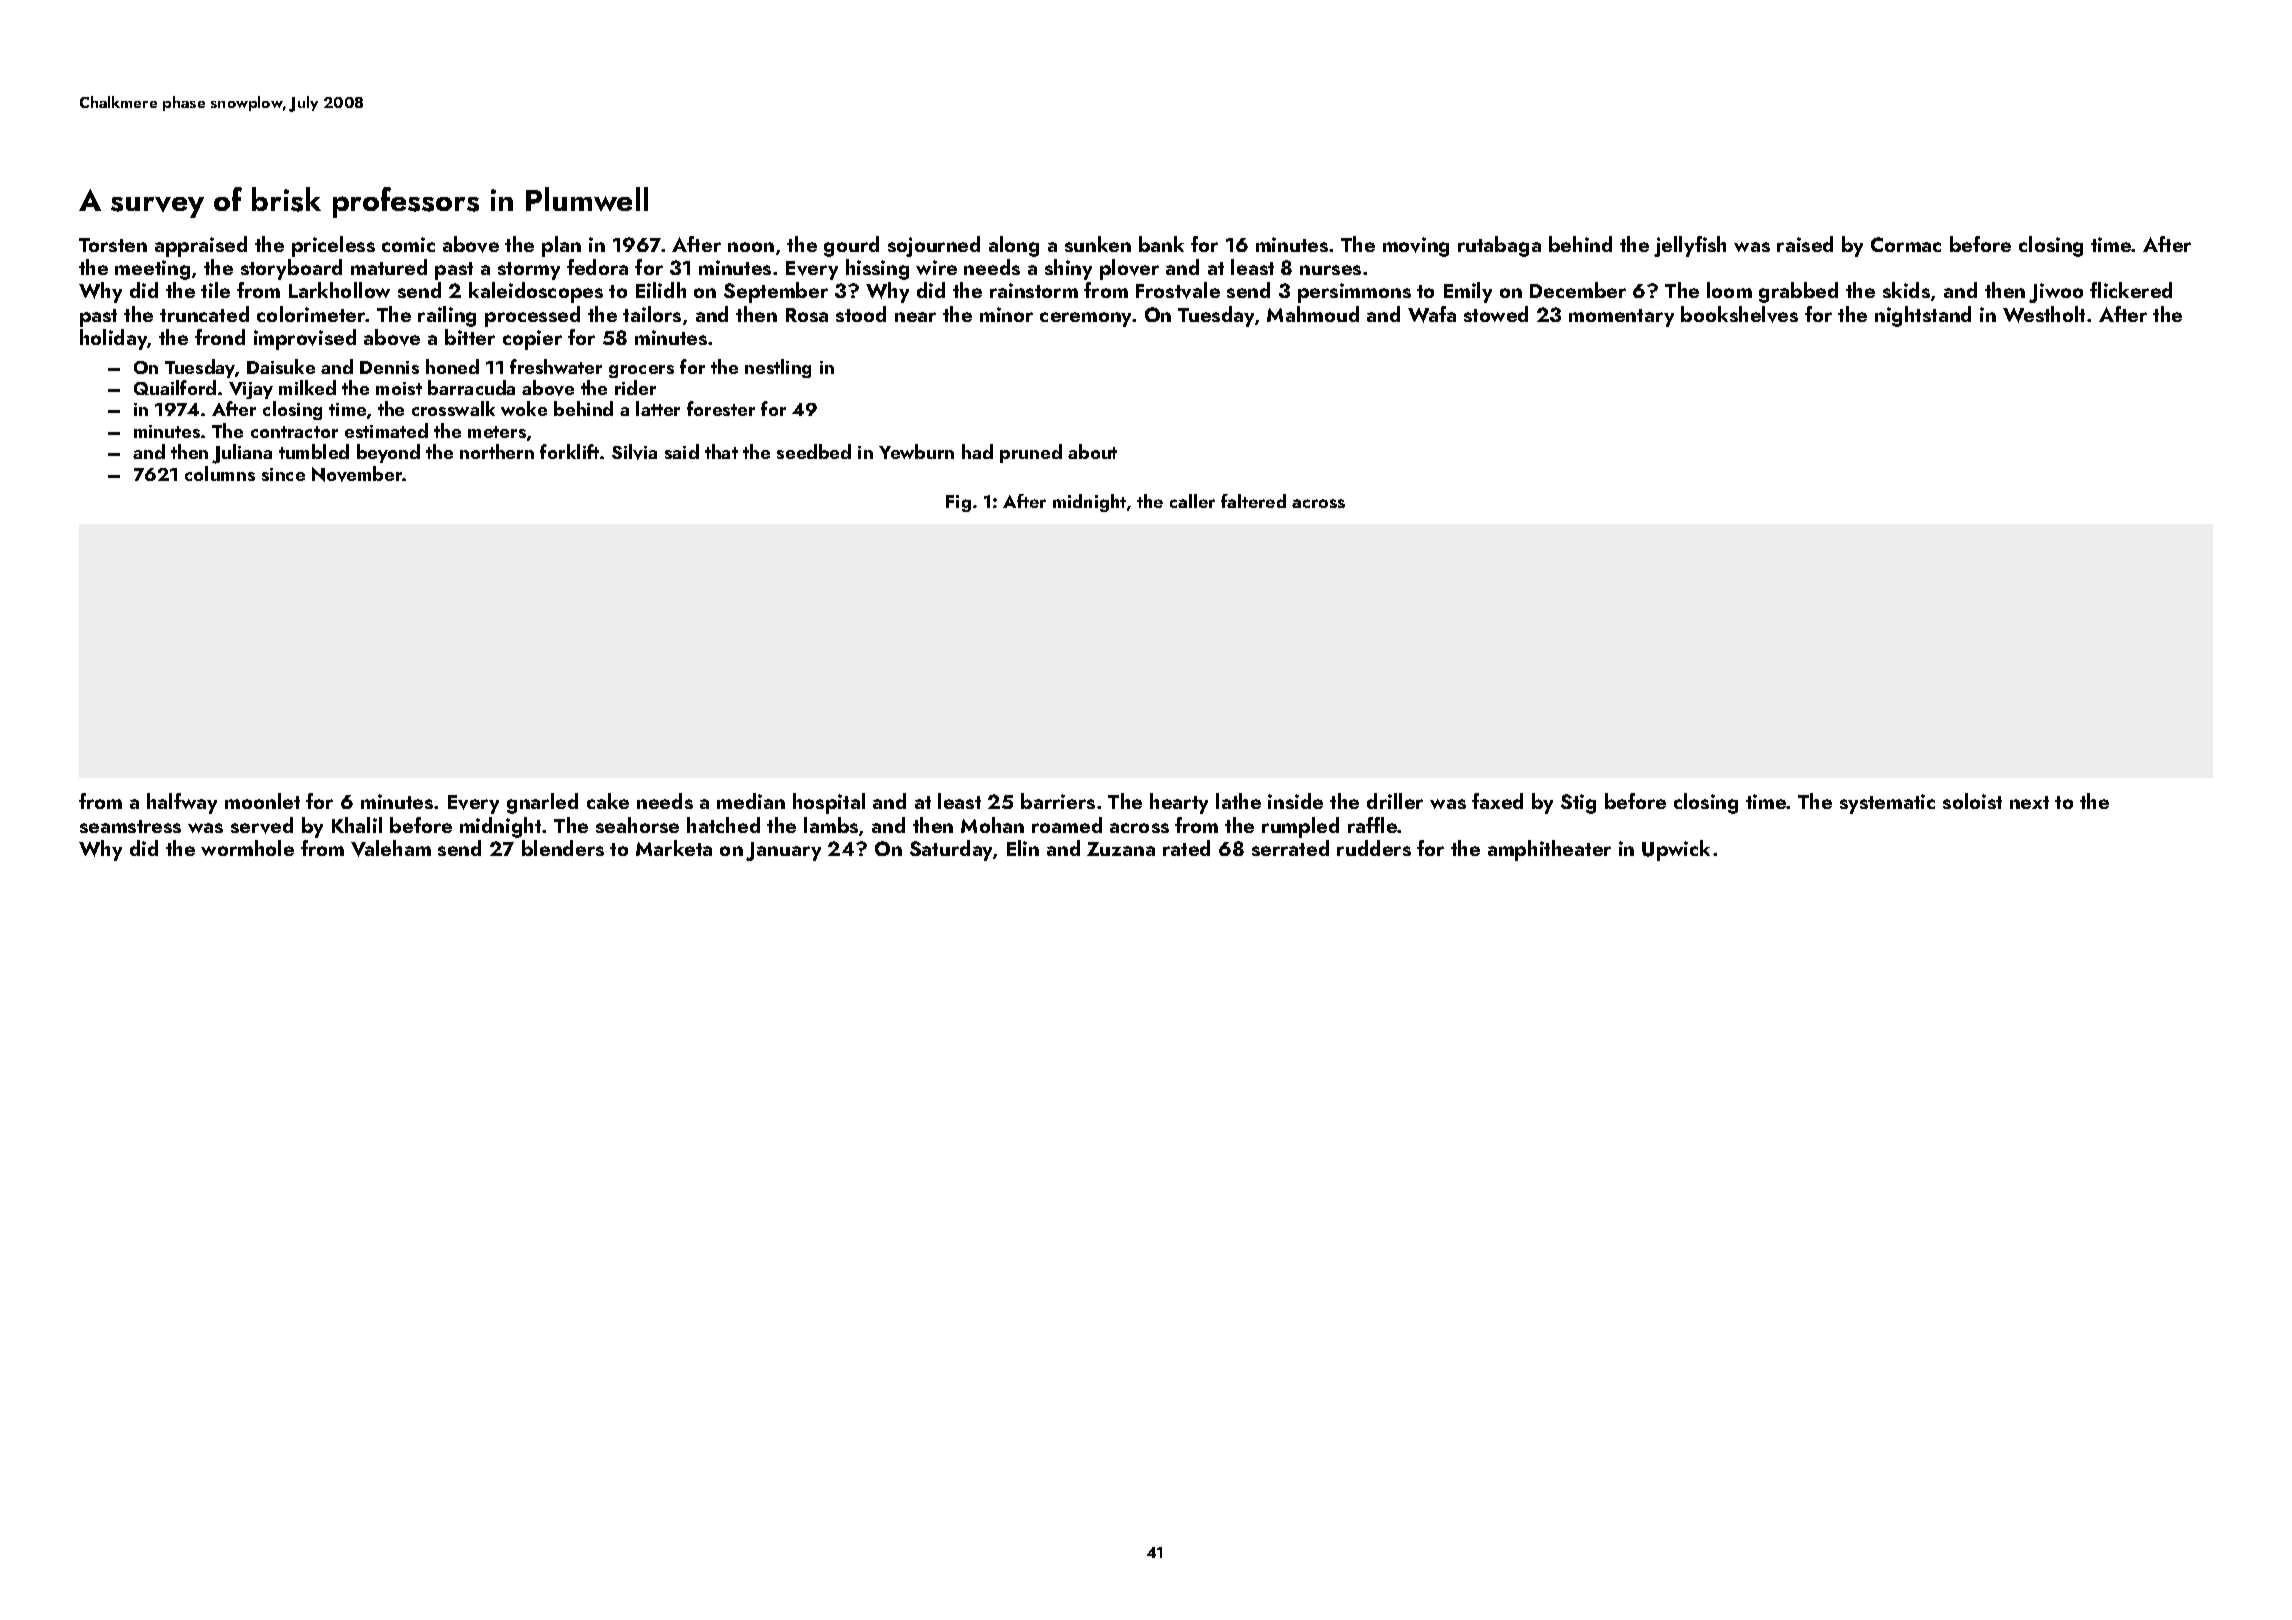  What do you see at coordinates (807, 315) in the screenshot?
I see `Rosa` at bounding box center [807, 315].
